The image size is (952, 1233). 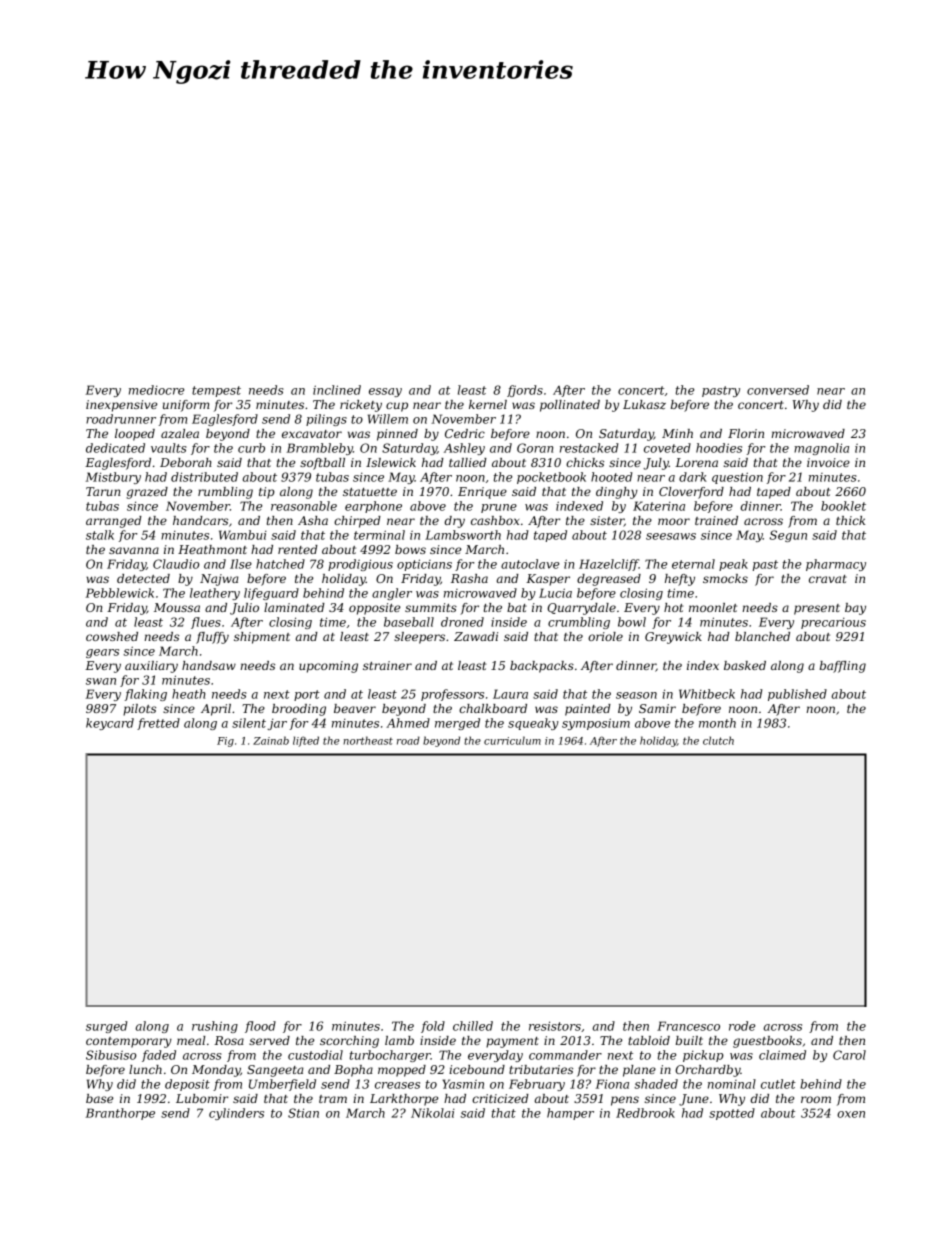 I want to click on Fig, so click(x=225, y=742).
